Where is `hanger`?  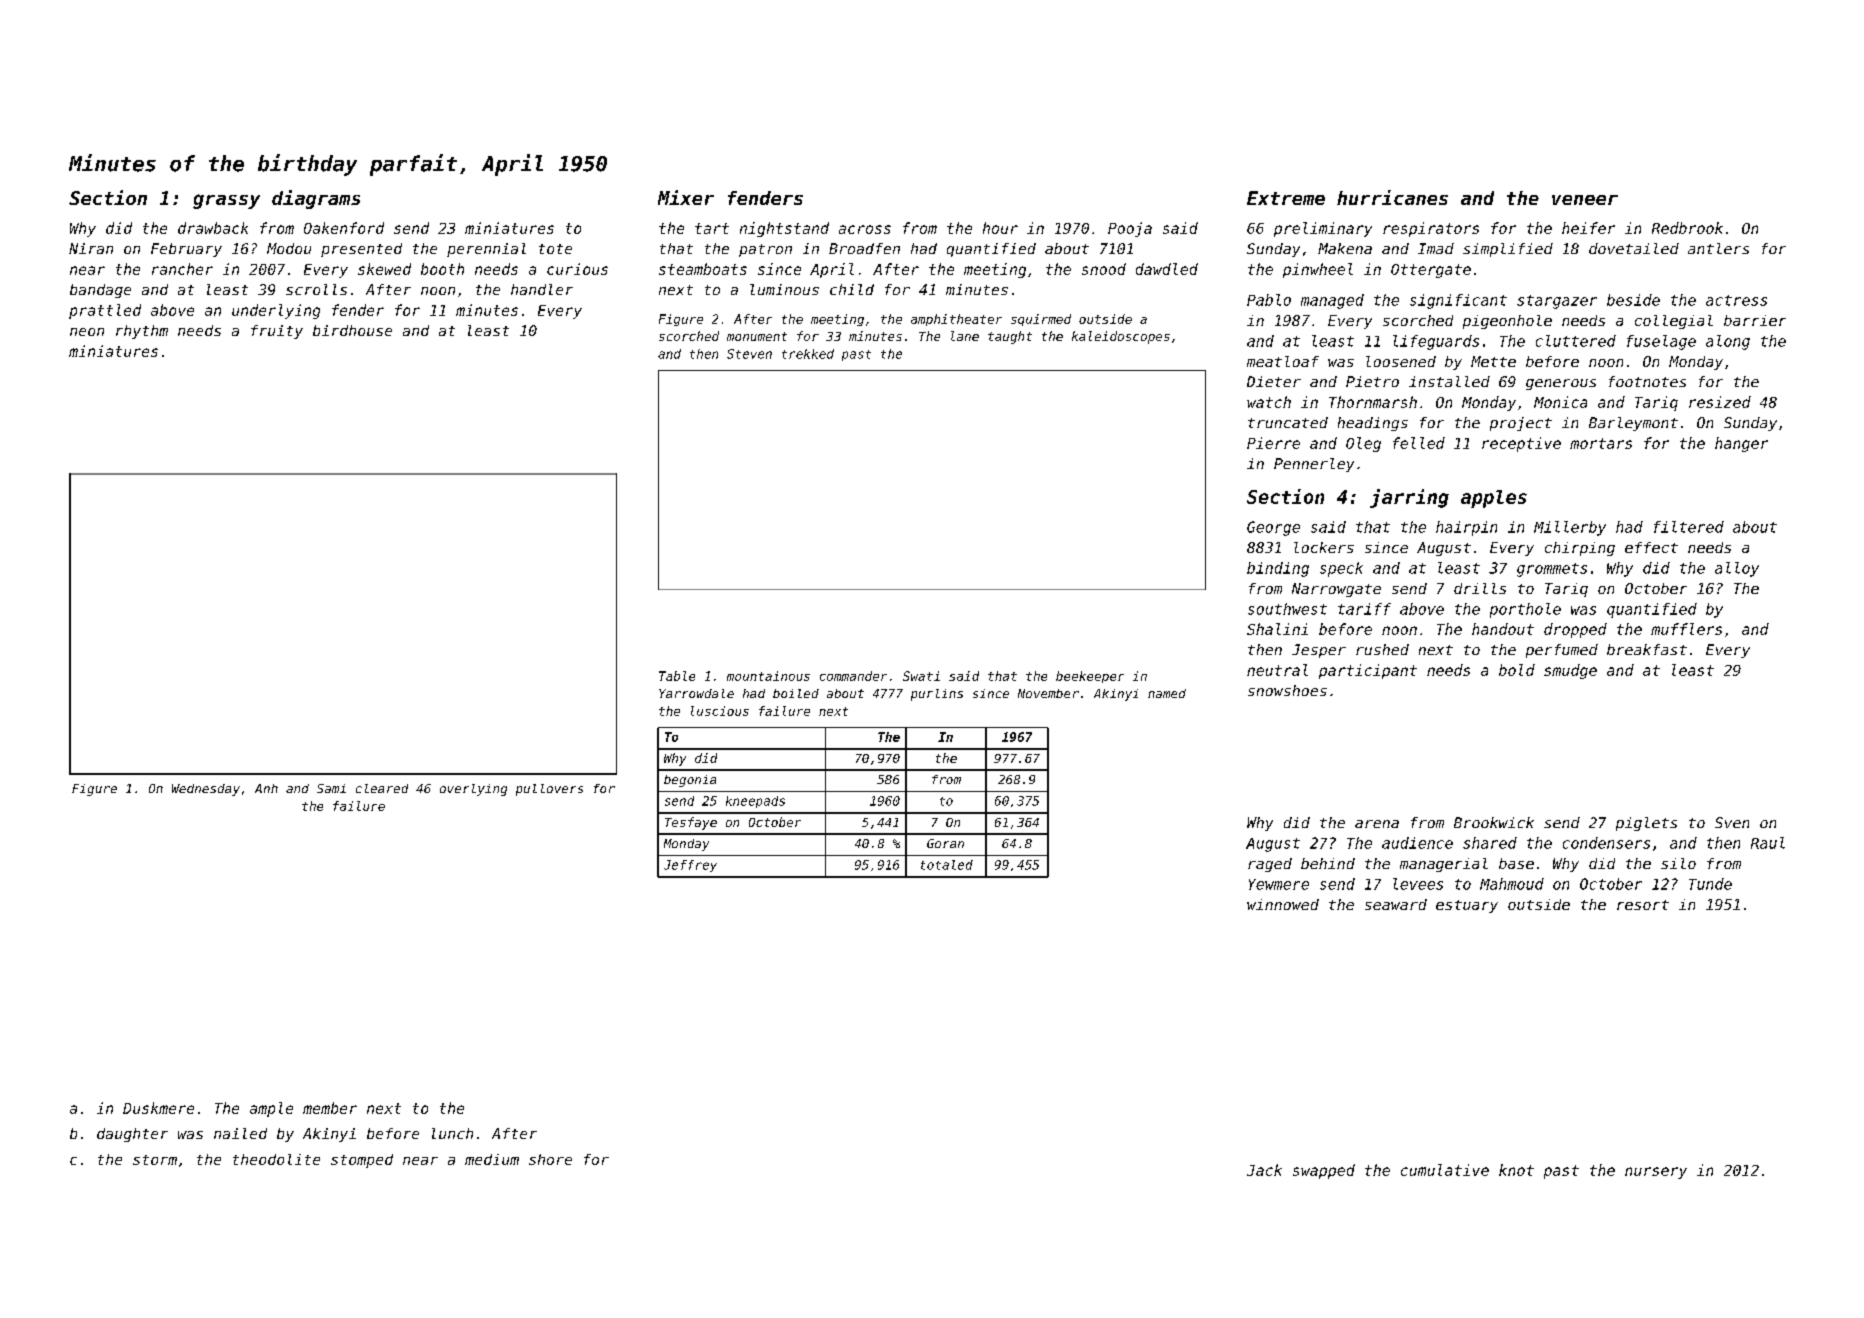
hanger is located at coordinates (1741, 444).
